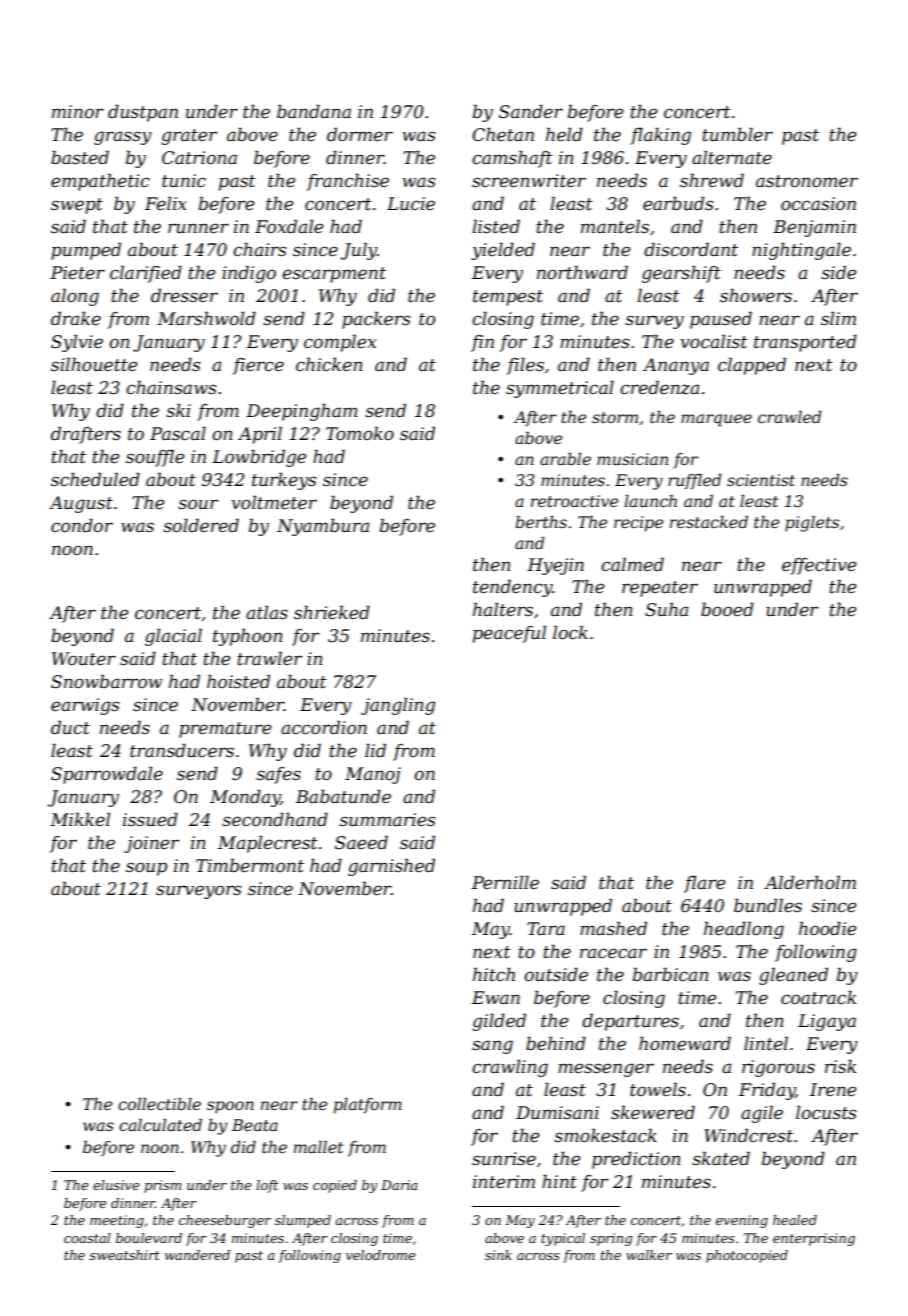  I want to click on booed, so click(727, 609).
